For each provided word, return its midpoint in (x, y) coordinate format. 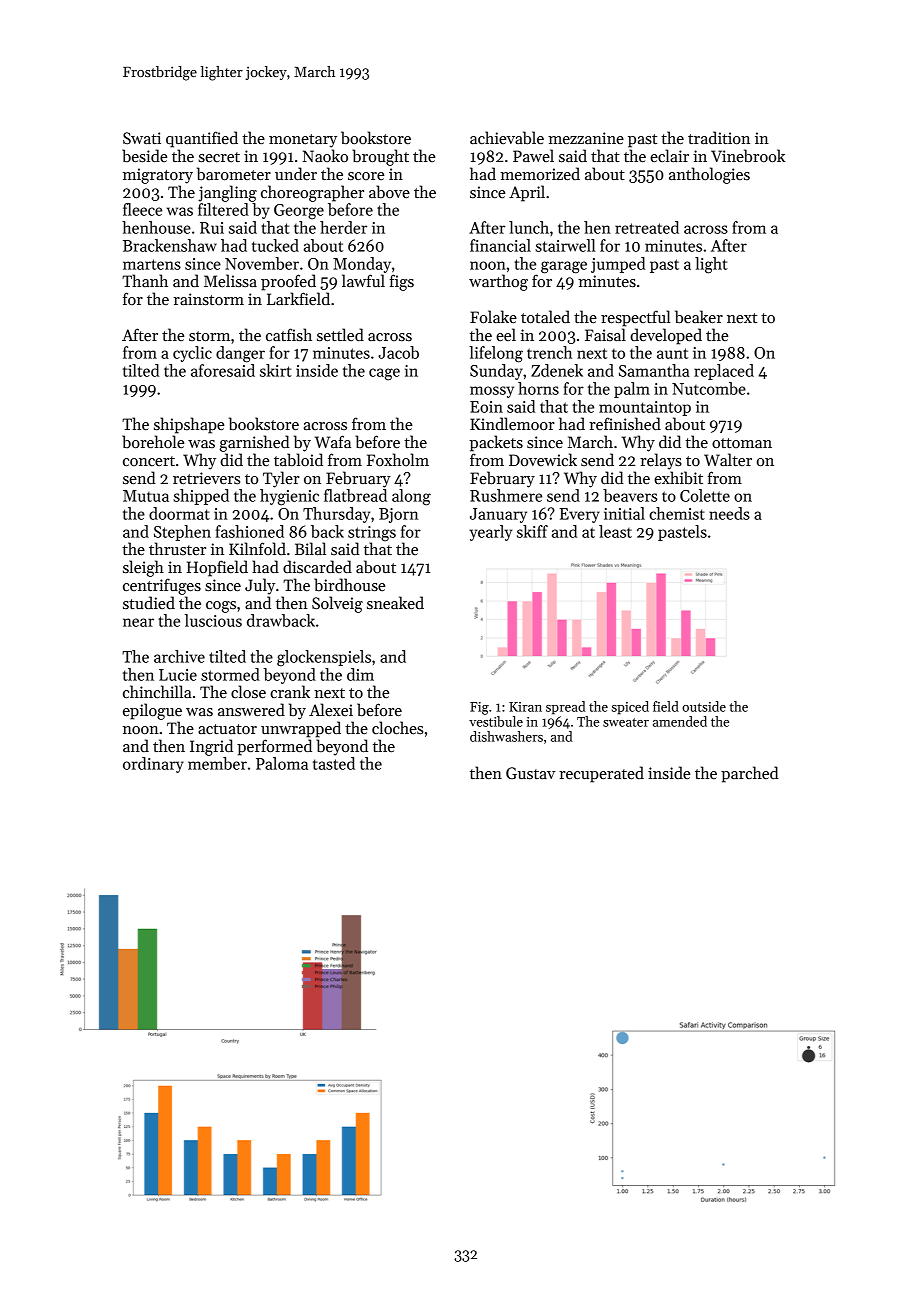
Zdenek (557, 370)
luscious (213, 620)
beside (144, 156)
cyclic (192, 354)
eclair (669, 155)
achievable (507, 138)
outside (704, 706)
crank (290, 691)
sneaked (395, 603)
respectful (636, 318)
